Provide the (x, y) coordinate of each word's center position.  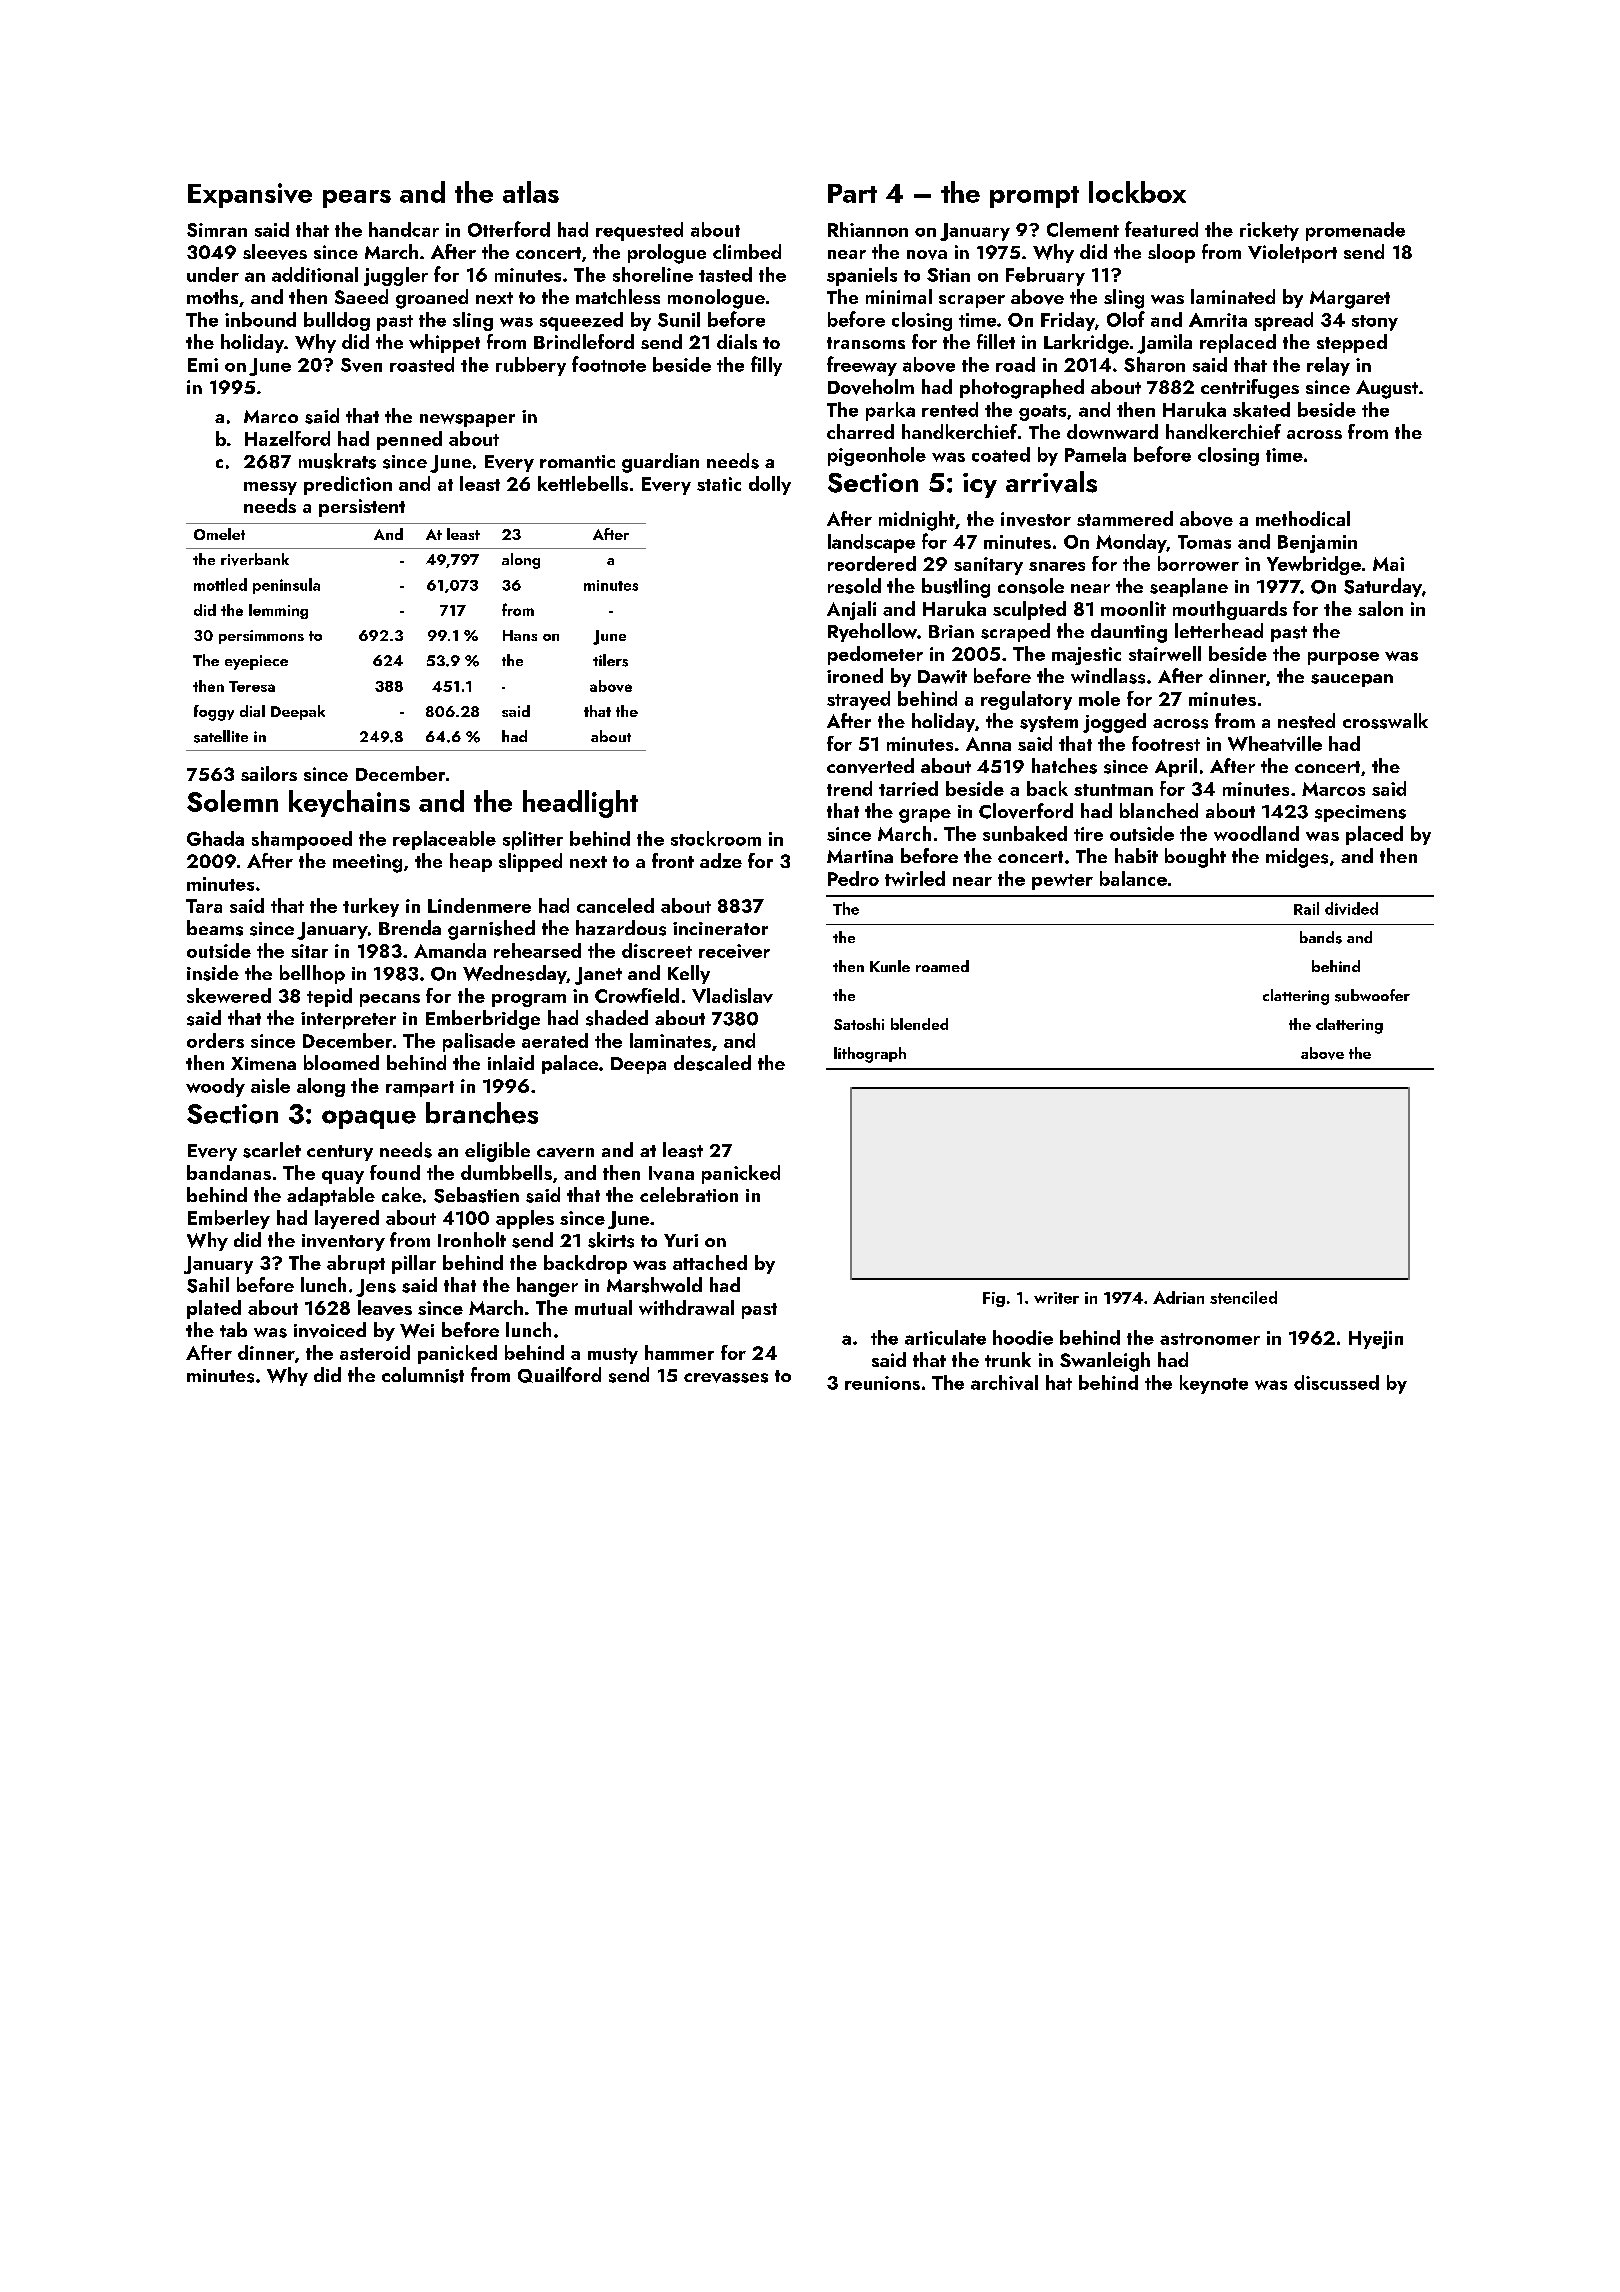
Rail (1306, 908)
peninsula (286, 586)
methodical (1303, 518)
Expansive (250, 195)
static (719, 484)
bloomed (341, 1062)
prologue (667, 254)
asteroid (375, 1352)
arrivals (1051, 482)
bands (1321, 937)
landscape (871, 543)
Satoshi (859, 1024)
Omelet (219, 534)
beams (215, 928)
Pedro (853, 878)
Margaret (1350, 299)
